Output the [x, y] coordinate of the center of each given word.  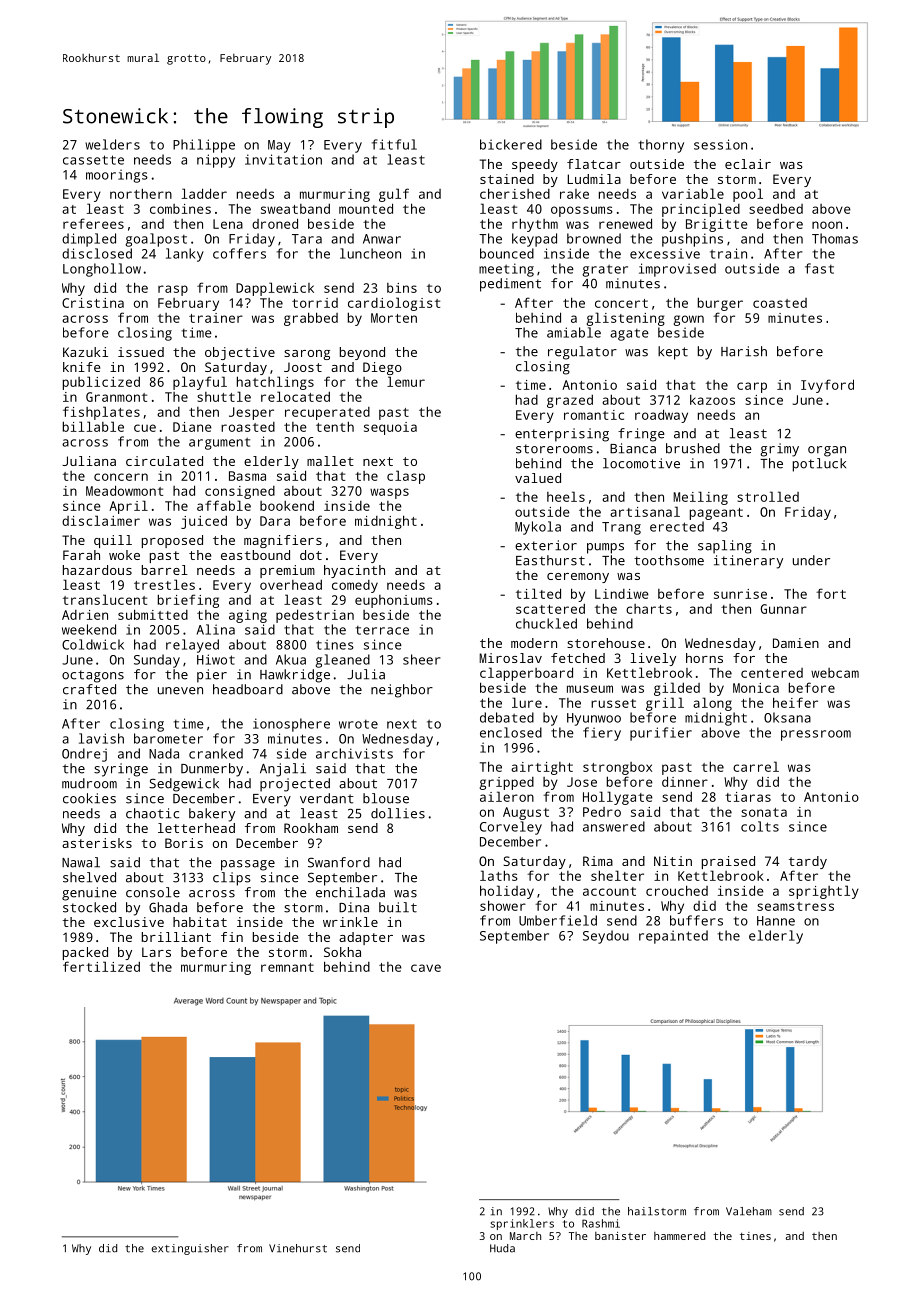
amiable [574, 332]
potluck [819, 465]
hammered [679, 1236]
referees [93, 223]
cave [426, 968]
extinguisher [190, 1249]
